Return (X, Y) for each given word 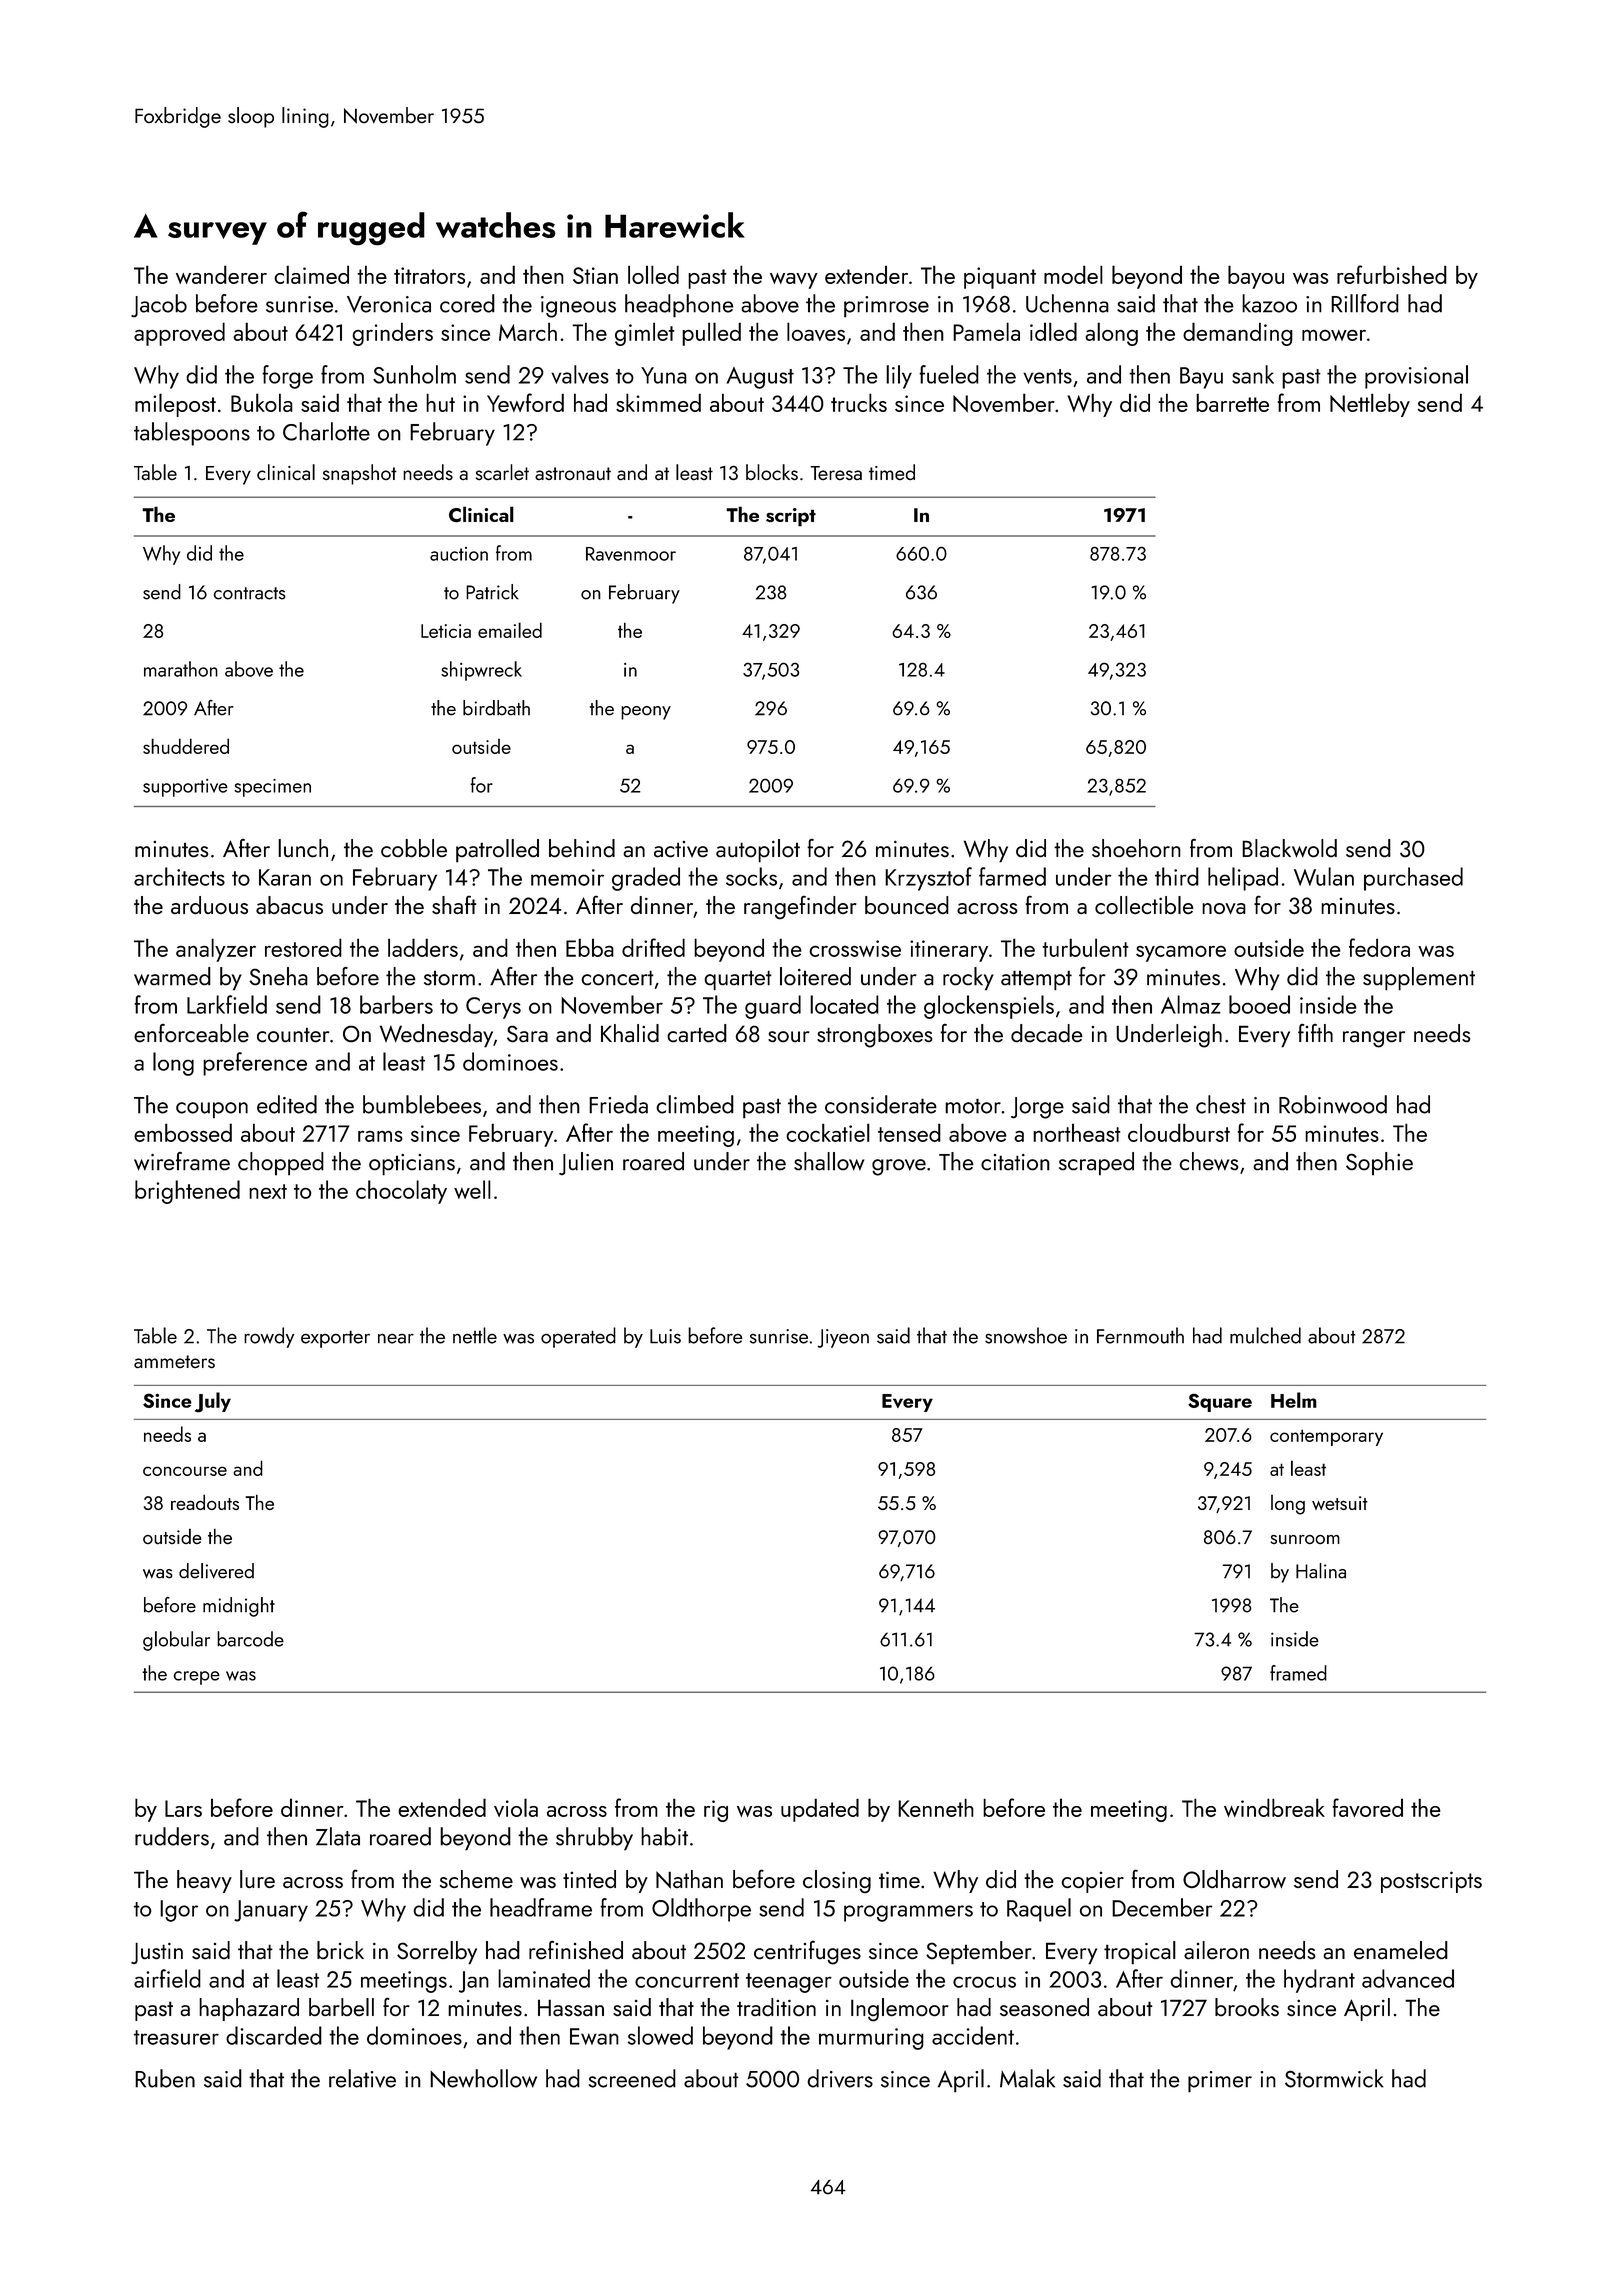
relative (362, 2078)
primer (1220, 2082)
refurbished (1392, 274)
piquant (1000, 278)
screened (632, 2078)
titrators (429, 275)
